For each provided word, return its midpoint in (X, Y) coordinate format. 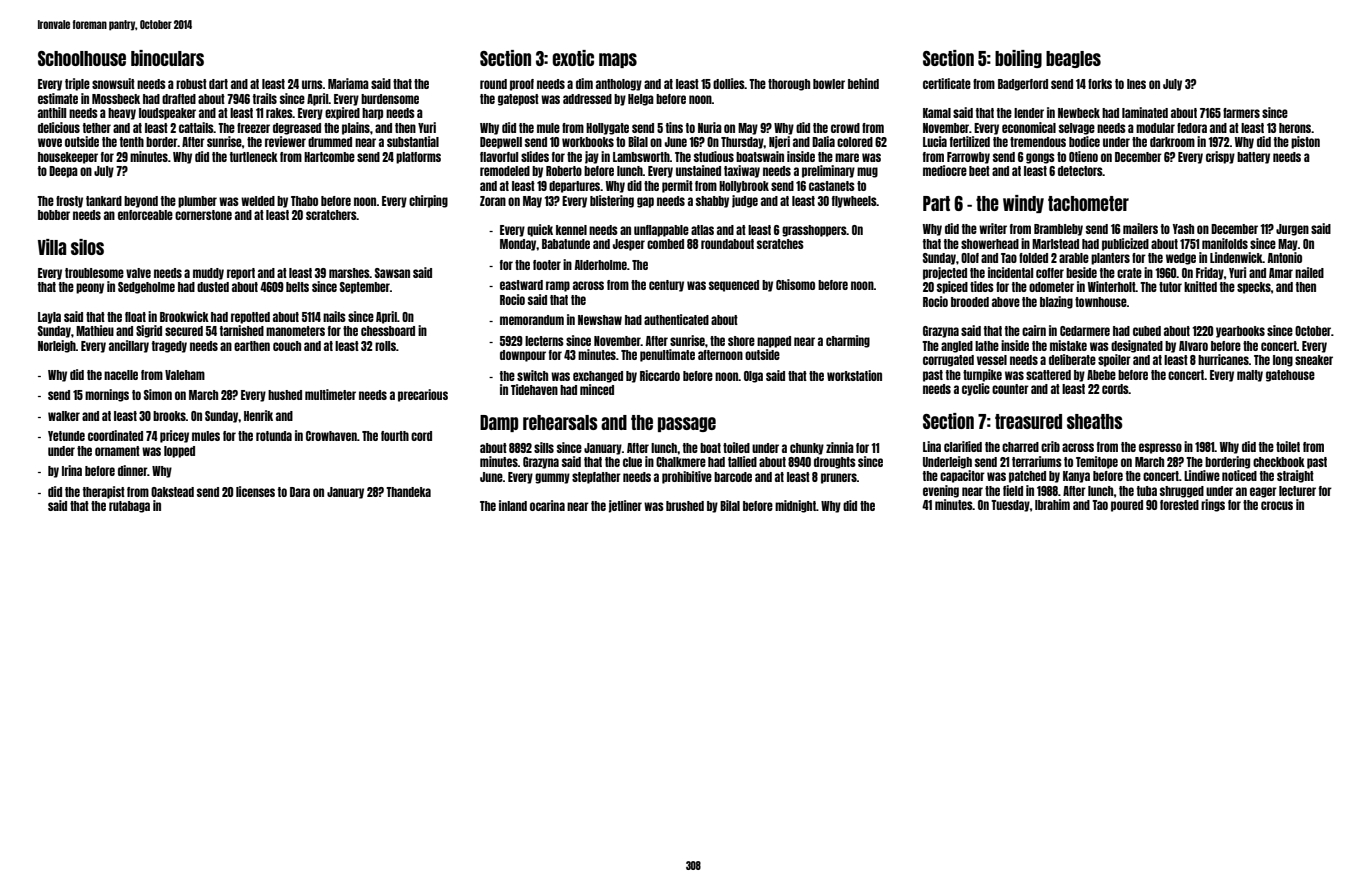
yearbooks (1240, 332)
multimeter (330, 394)
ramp (558, 286)
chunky (807, 449)
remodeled (505, 171)
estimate (58, 98)
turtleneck (254, 157)
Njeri (779, 142)
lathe (987, 346)
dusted (213, 287)
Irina (72, 470)
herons (1295, 128)
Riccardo (660, 375)
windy (1023, 204)
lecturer (1297, 491)
